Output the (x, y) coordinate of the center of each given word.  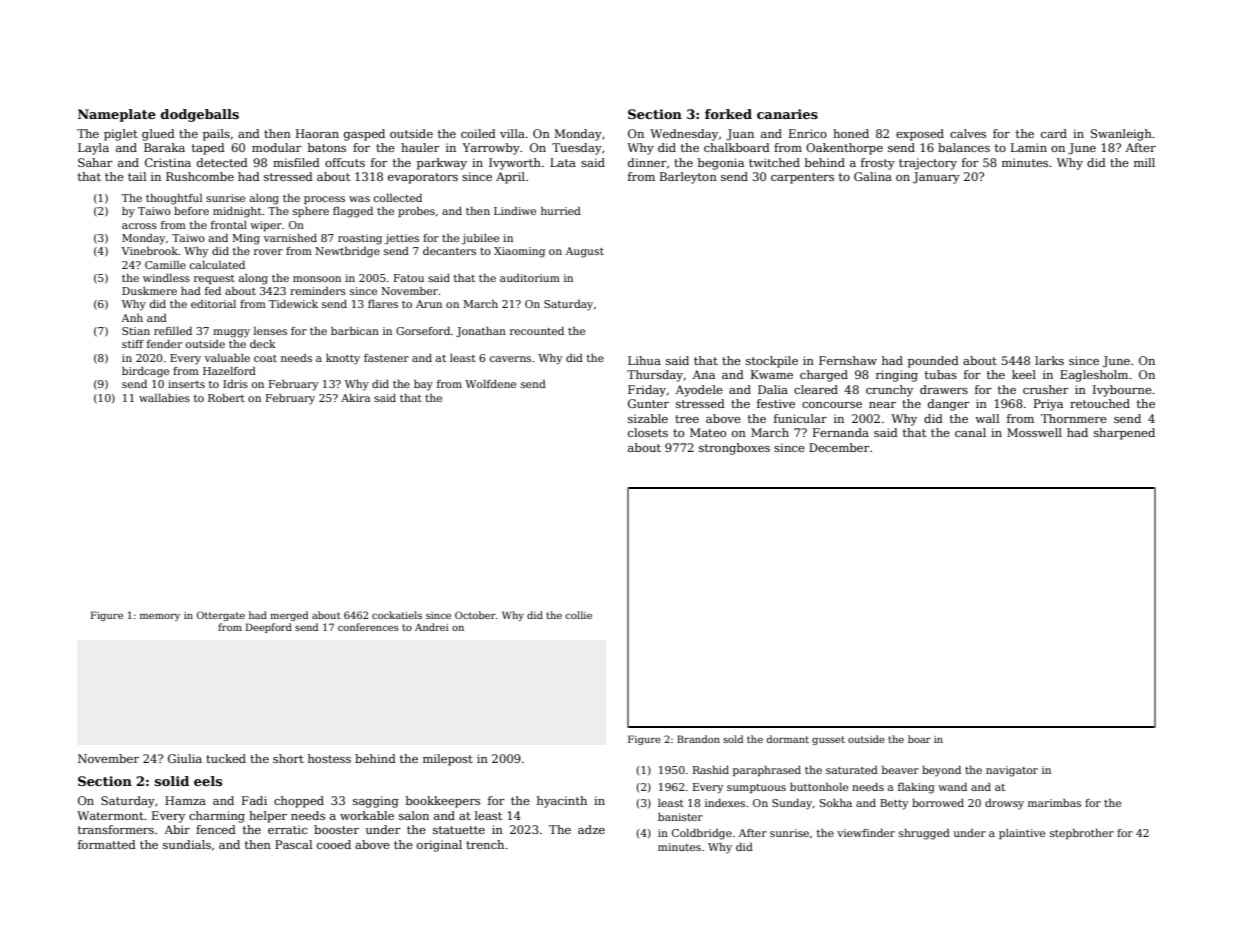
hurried (561, 211)
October (475, 615)
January (936, 178)
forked (728, 114)
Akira (355, 398)
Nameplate (117, 115)
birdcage (145, 372)
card (1054, 133)
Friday (647, 391)
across (139, 226)
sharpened (1124, 434)
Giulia (185, 758)
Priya (1048, 405)
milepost (448, 760)
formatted (107, 844)
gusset (828, 740)
